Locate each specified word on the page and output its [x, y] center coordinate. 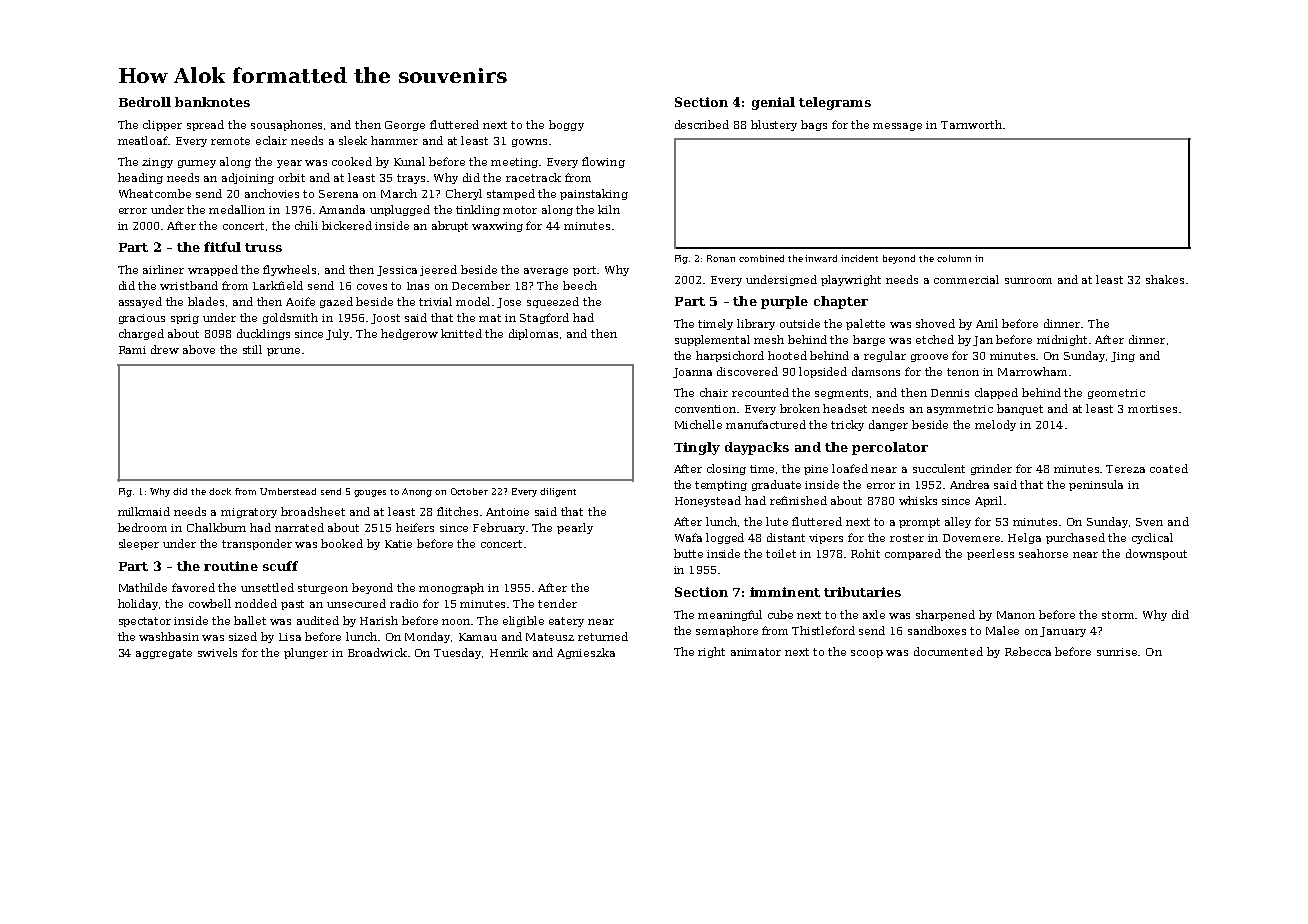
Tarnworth [971, 124]
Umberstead [288, 491]
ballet [250, 620]
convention [705, 409]
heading [140, 178]
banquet [1020, 409]
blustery [774, 125]
